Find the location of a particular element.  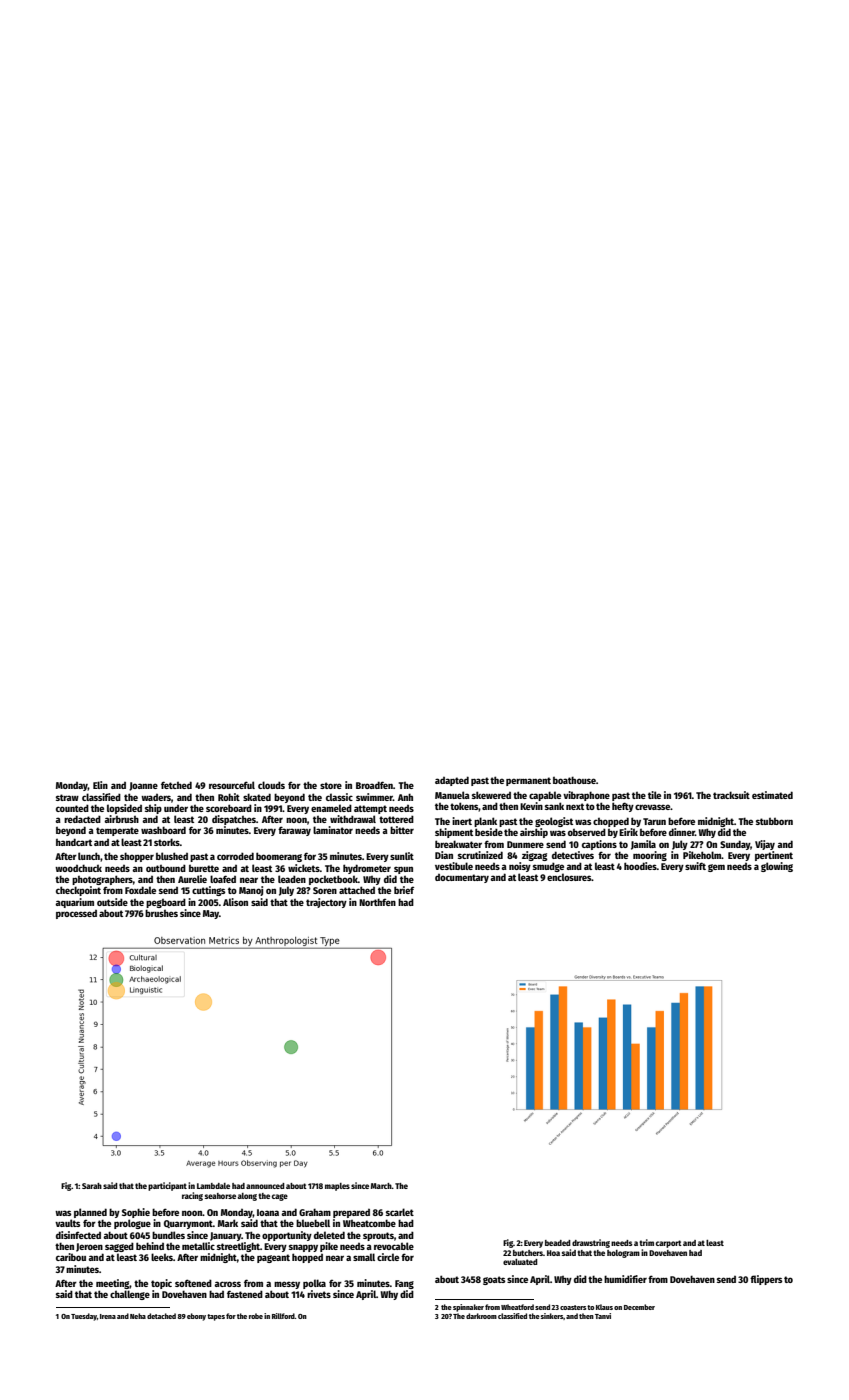

trim is located at coordinates (646, 1242).
